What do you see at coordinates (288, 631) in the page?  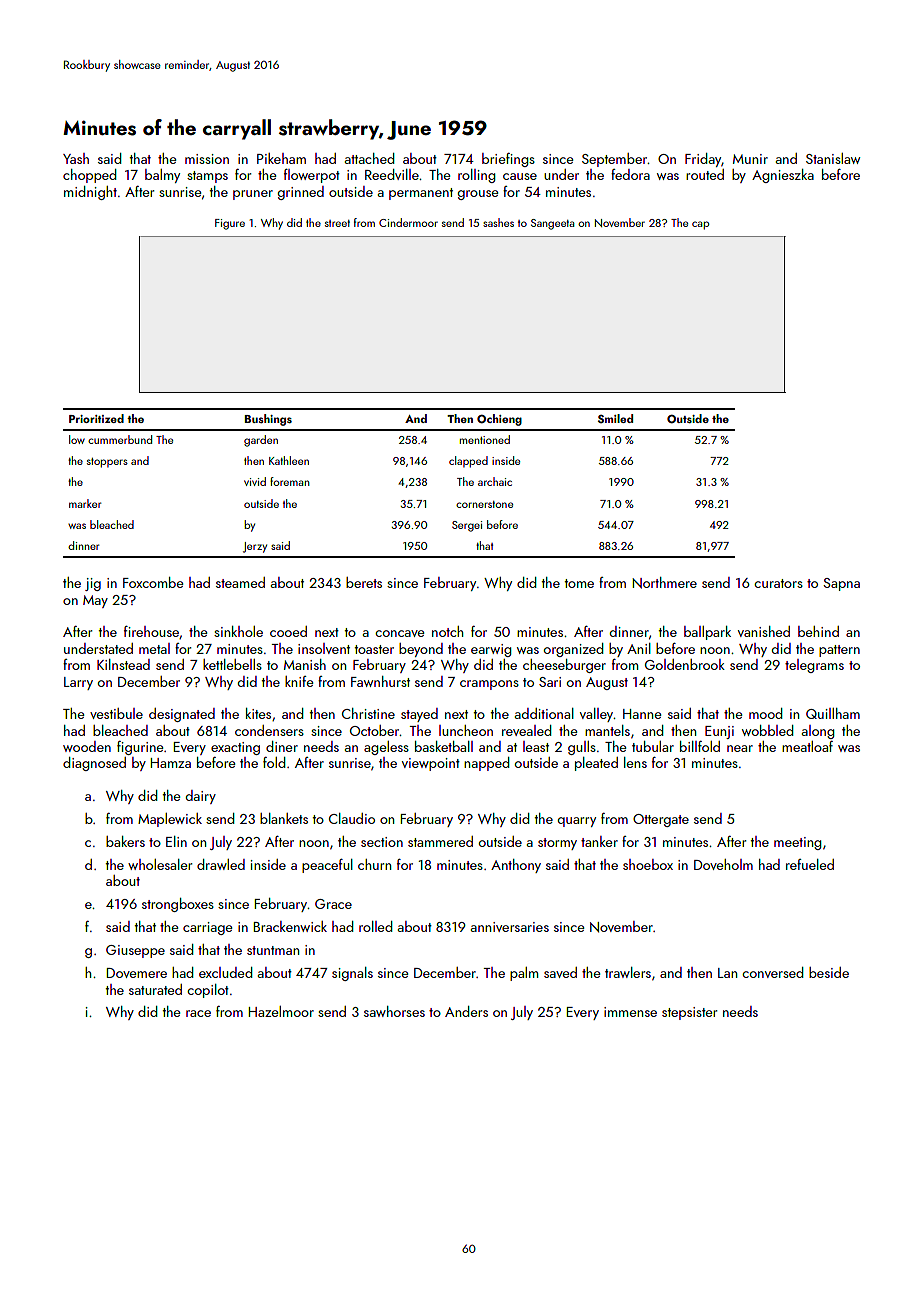 I see `cooed` at bounding box center [288, 631].
